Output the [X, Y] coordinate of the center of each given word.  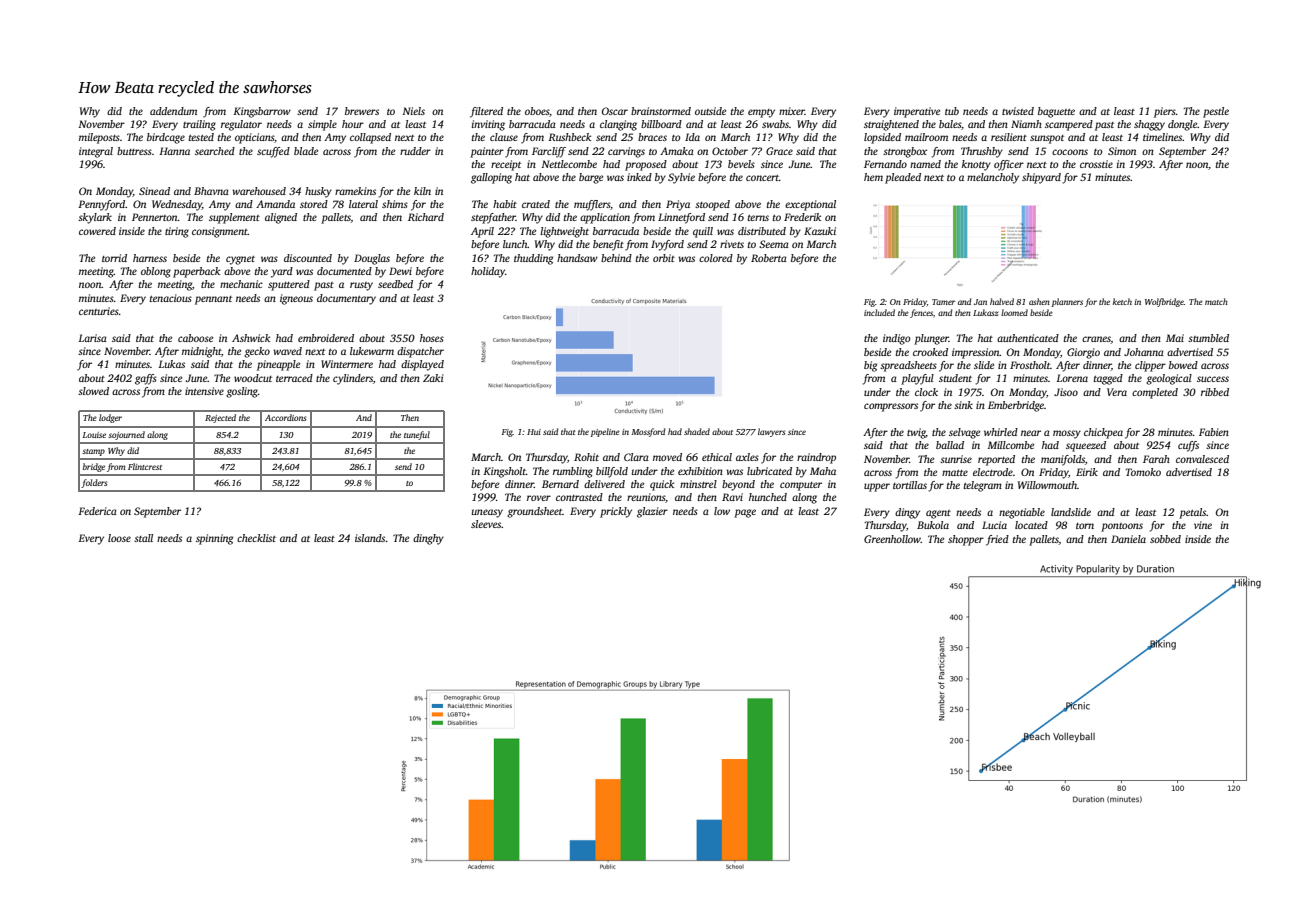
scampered [1069, 125]
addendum [173, 111]
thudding [533, 259]
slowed [93, 391]
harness [150, 258]
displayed [422, 365]
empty [761, 113]
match [1216, 301]
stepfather [493, 218]
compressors [891, 407]
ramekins [355, 191]
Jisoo [1066, 392]
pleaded [903, 178]
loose [119, 538]
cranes [1096, 340]
